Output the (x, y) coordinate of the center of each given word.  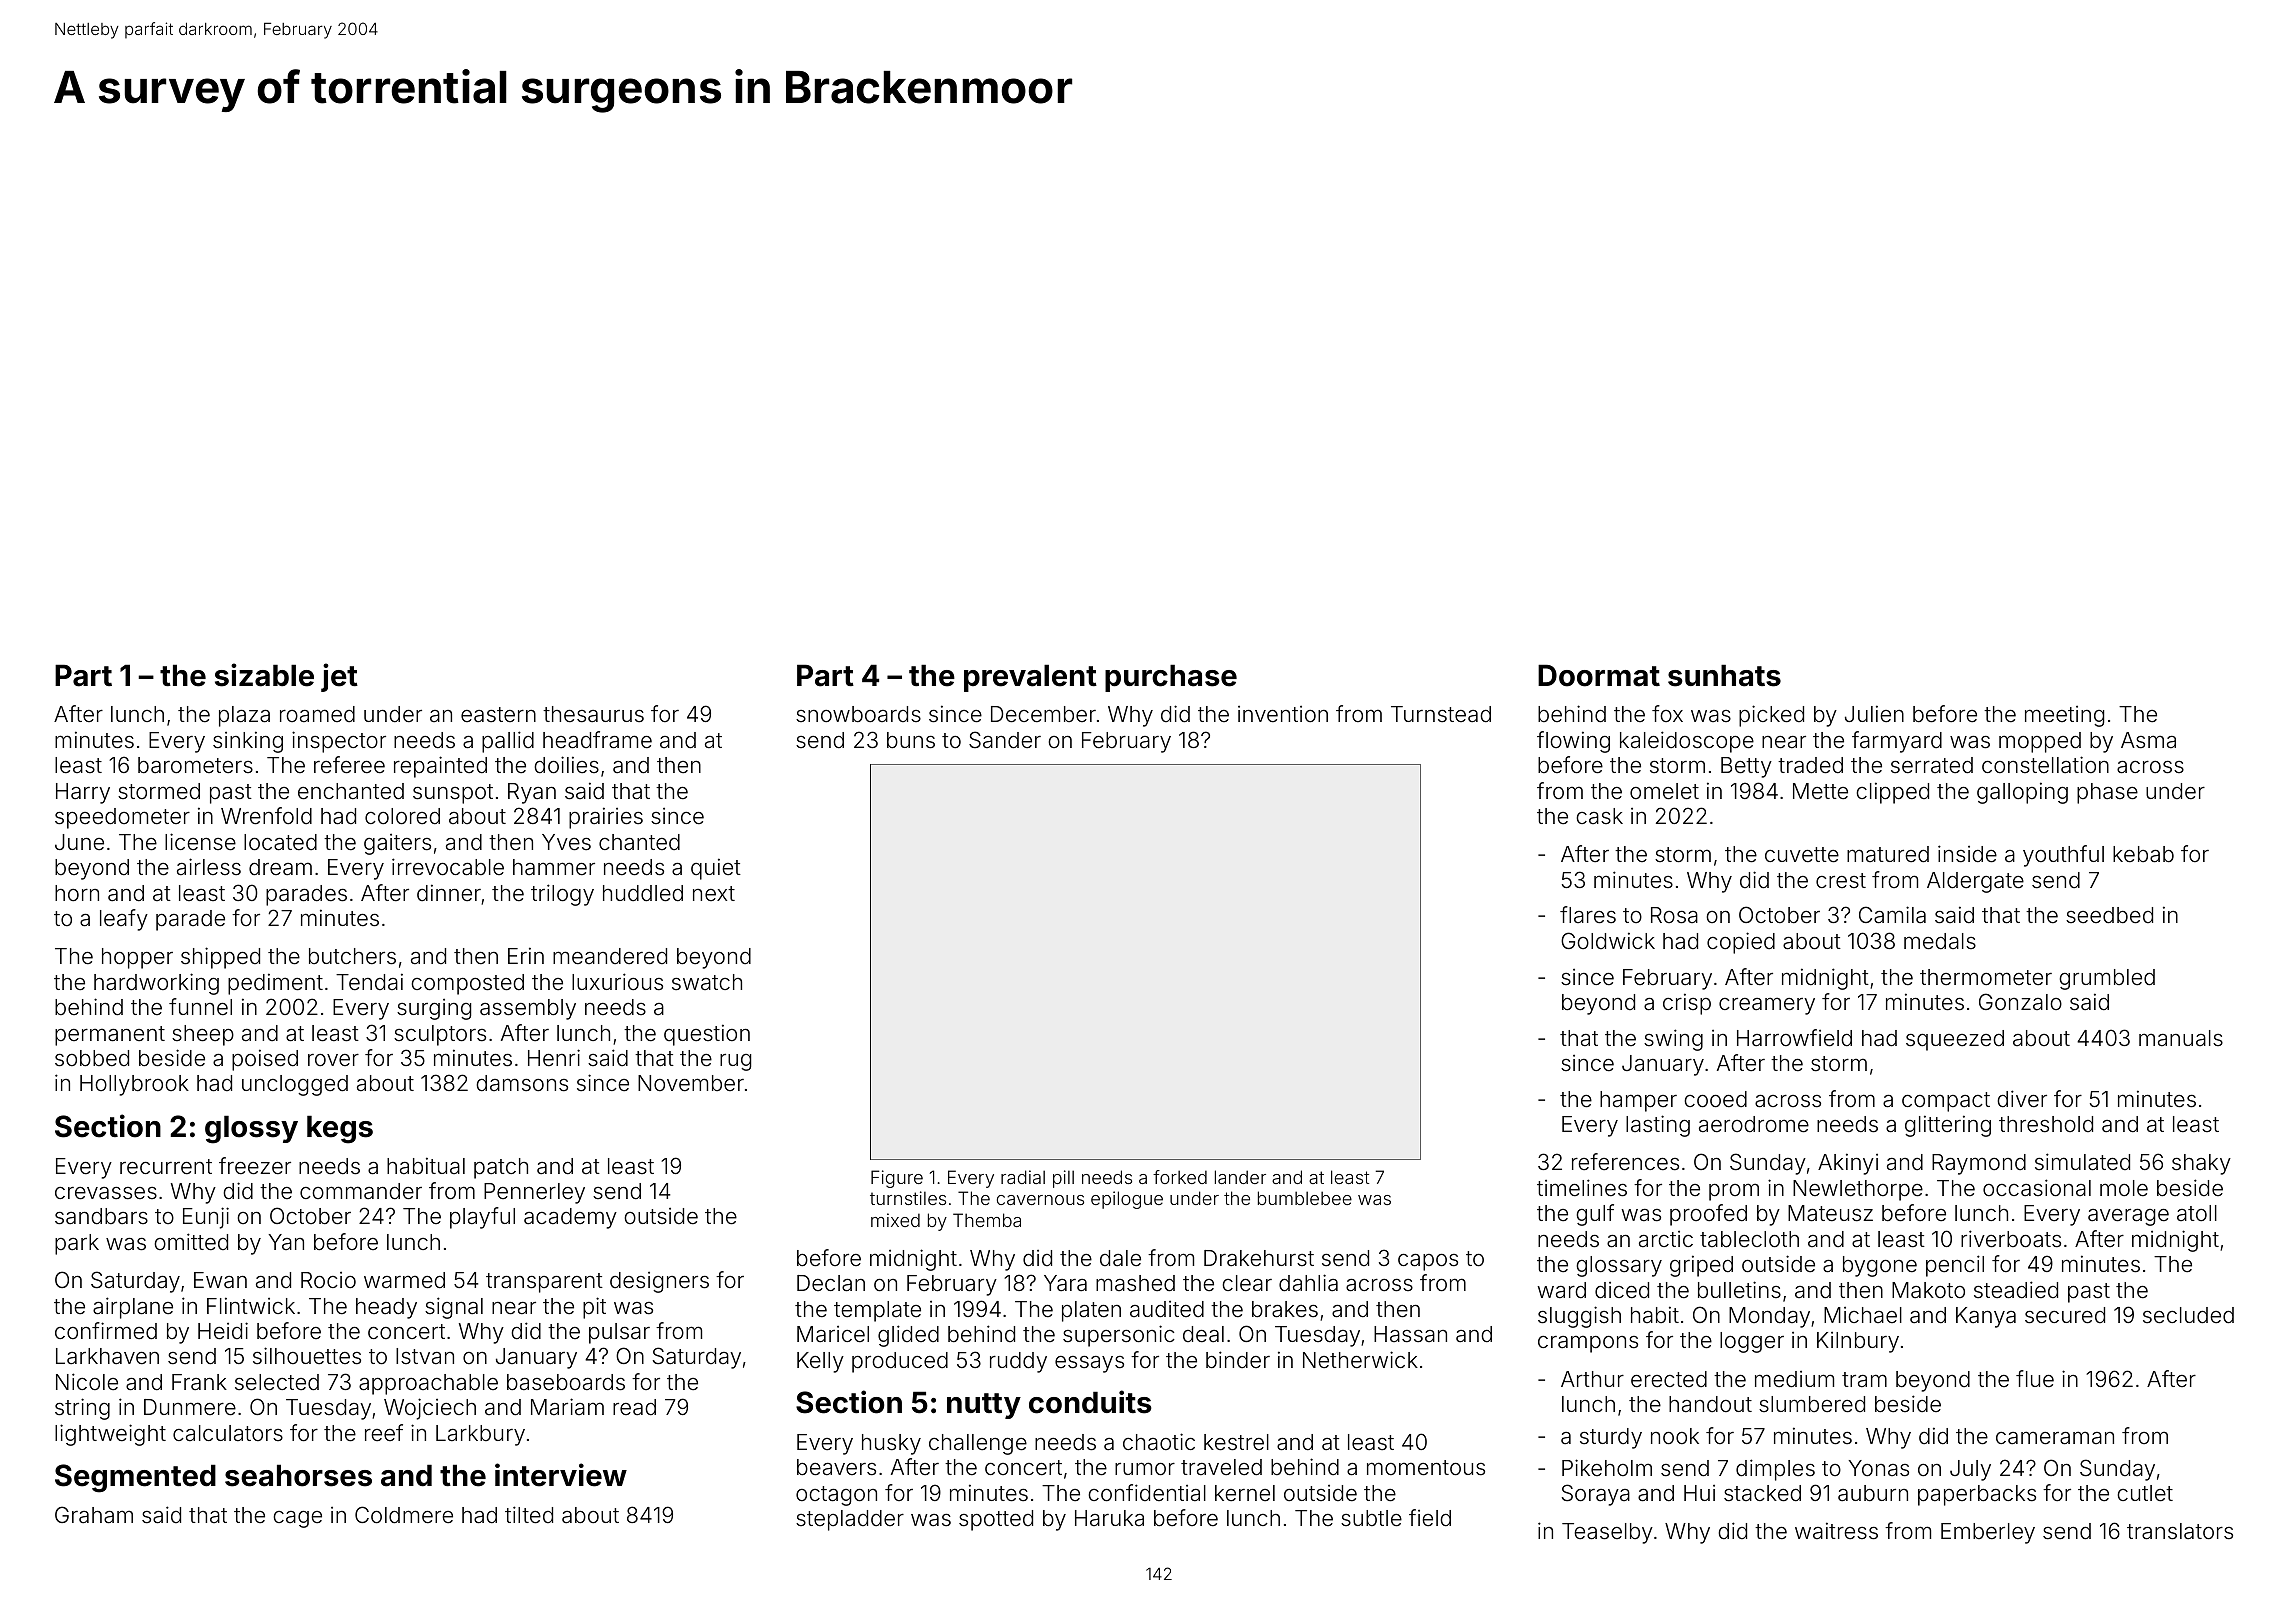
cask (1599, 816)
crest (1841, 880)
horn (77, 893)
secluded (2188, 1315)
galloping (2022, 793)
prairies (606, 818)
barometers (195, 765)
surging (434, 1009)
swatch (707, 982)
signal (454, 1308)
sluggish (1579, 1317)
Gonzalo (2020, 1002)
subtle (1371, 1518)
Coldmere (404, 1515)
